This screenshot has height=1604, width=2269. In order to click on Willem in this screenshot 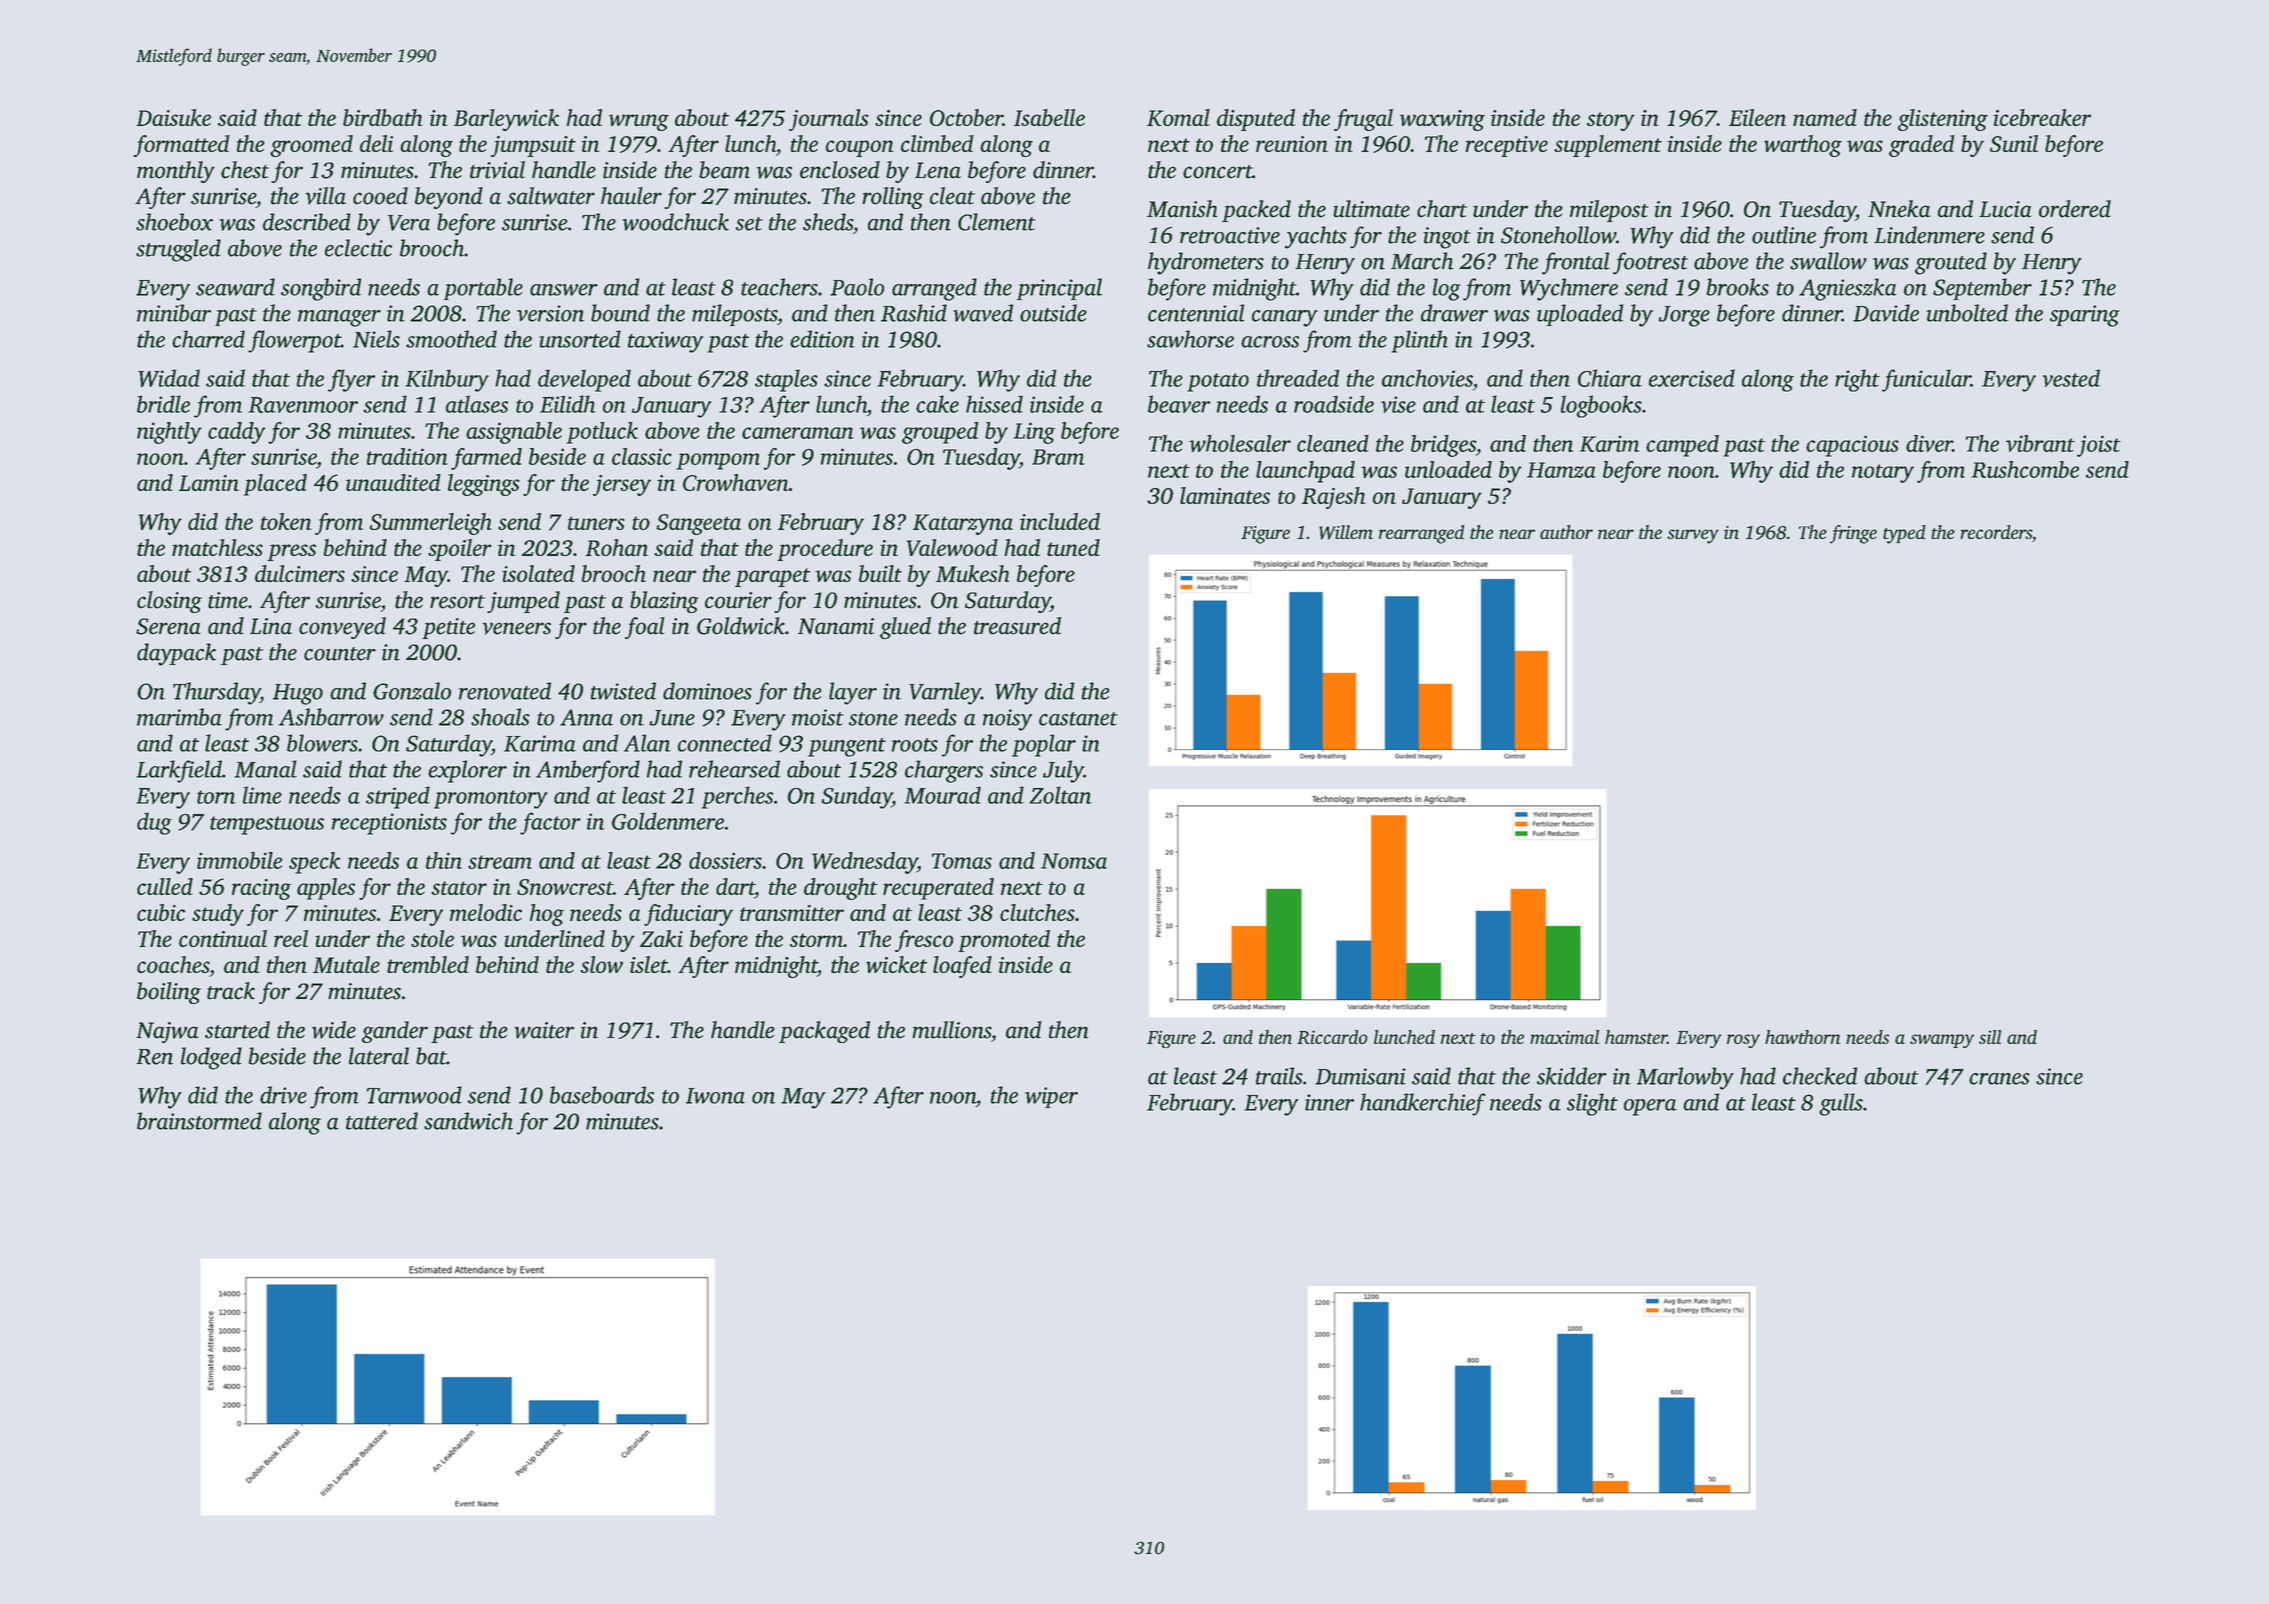, I will do `click(1346, 532)`.
